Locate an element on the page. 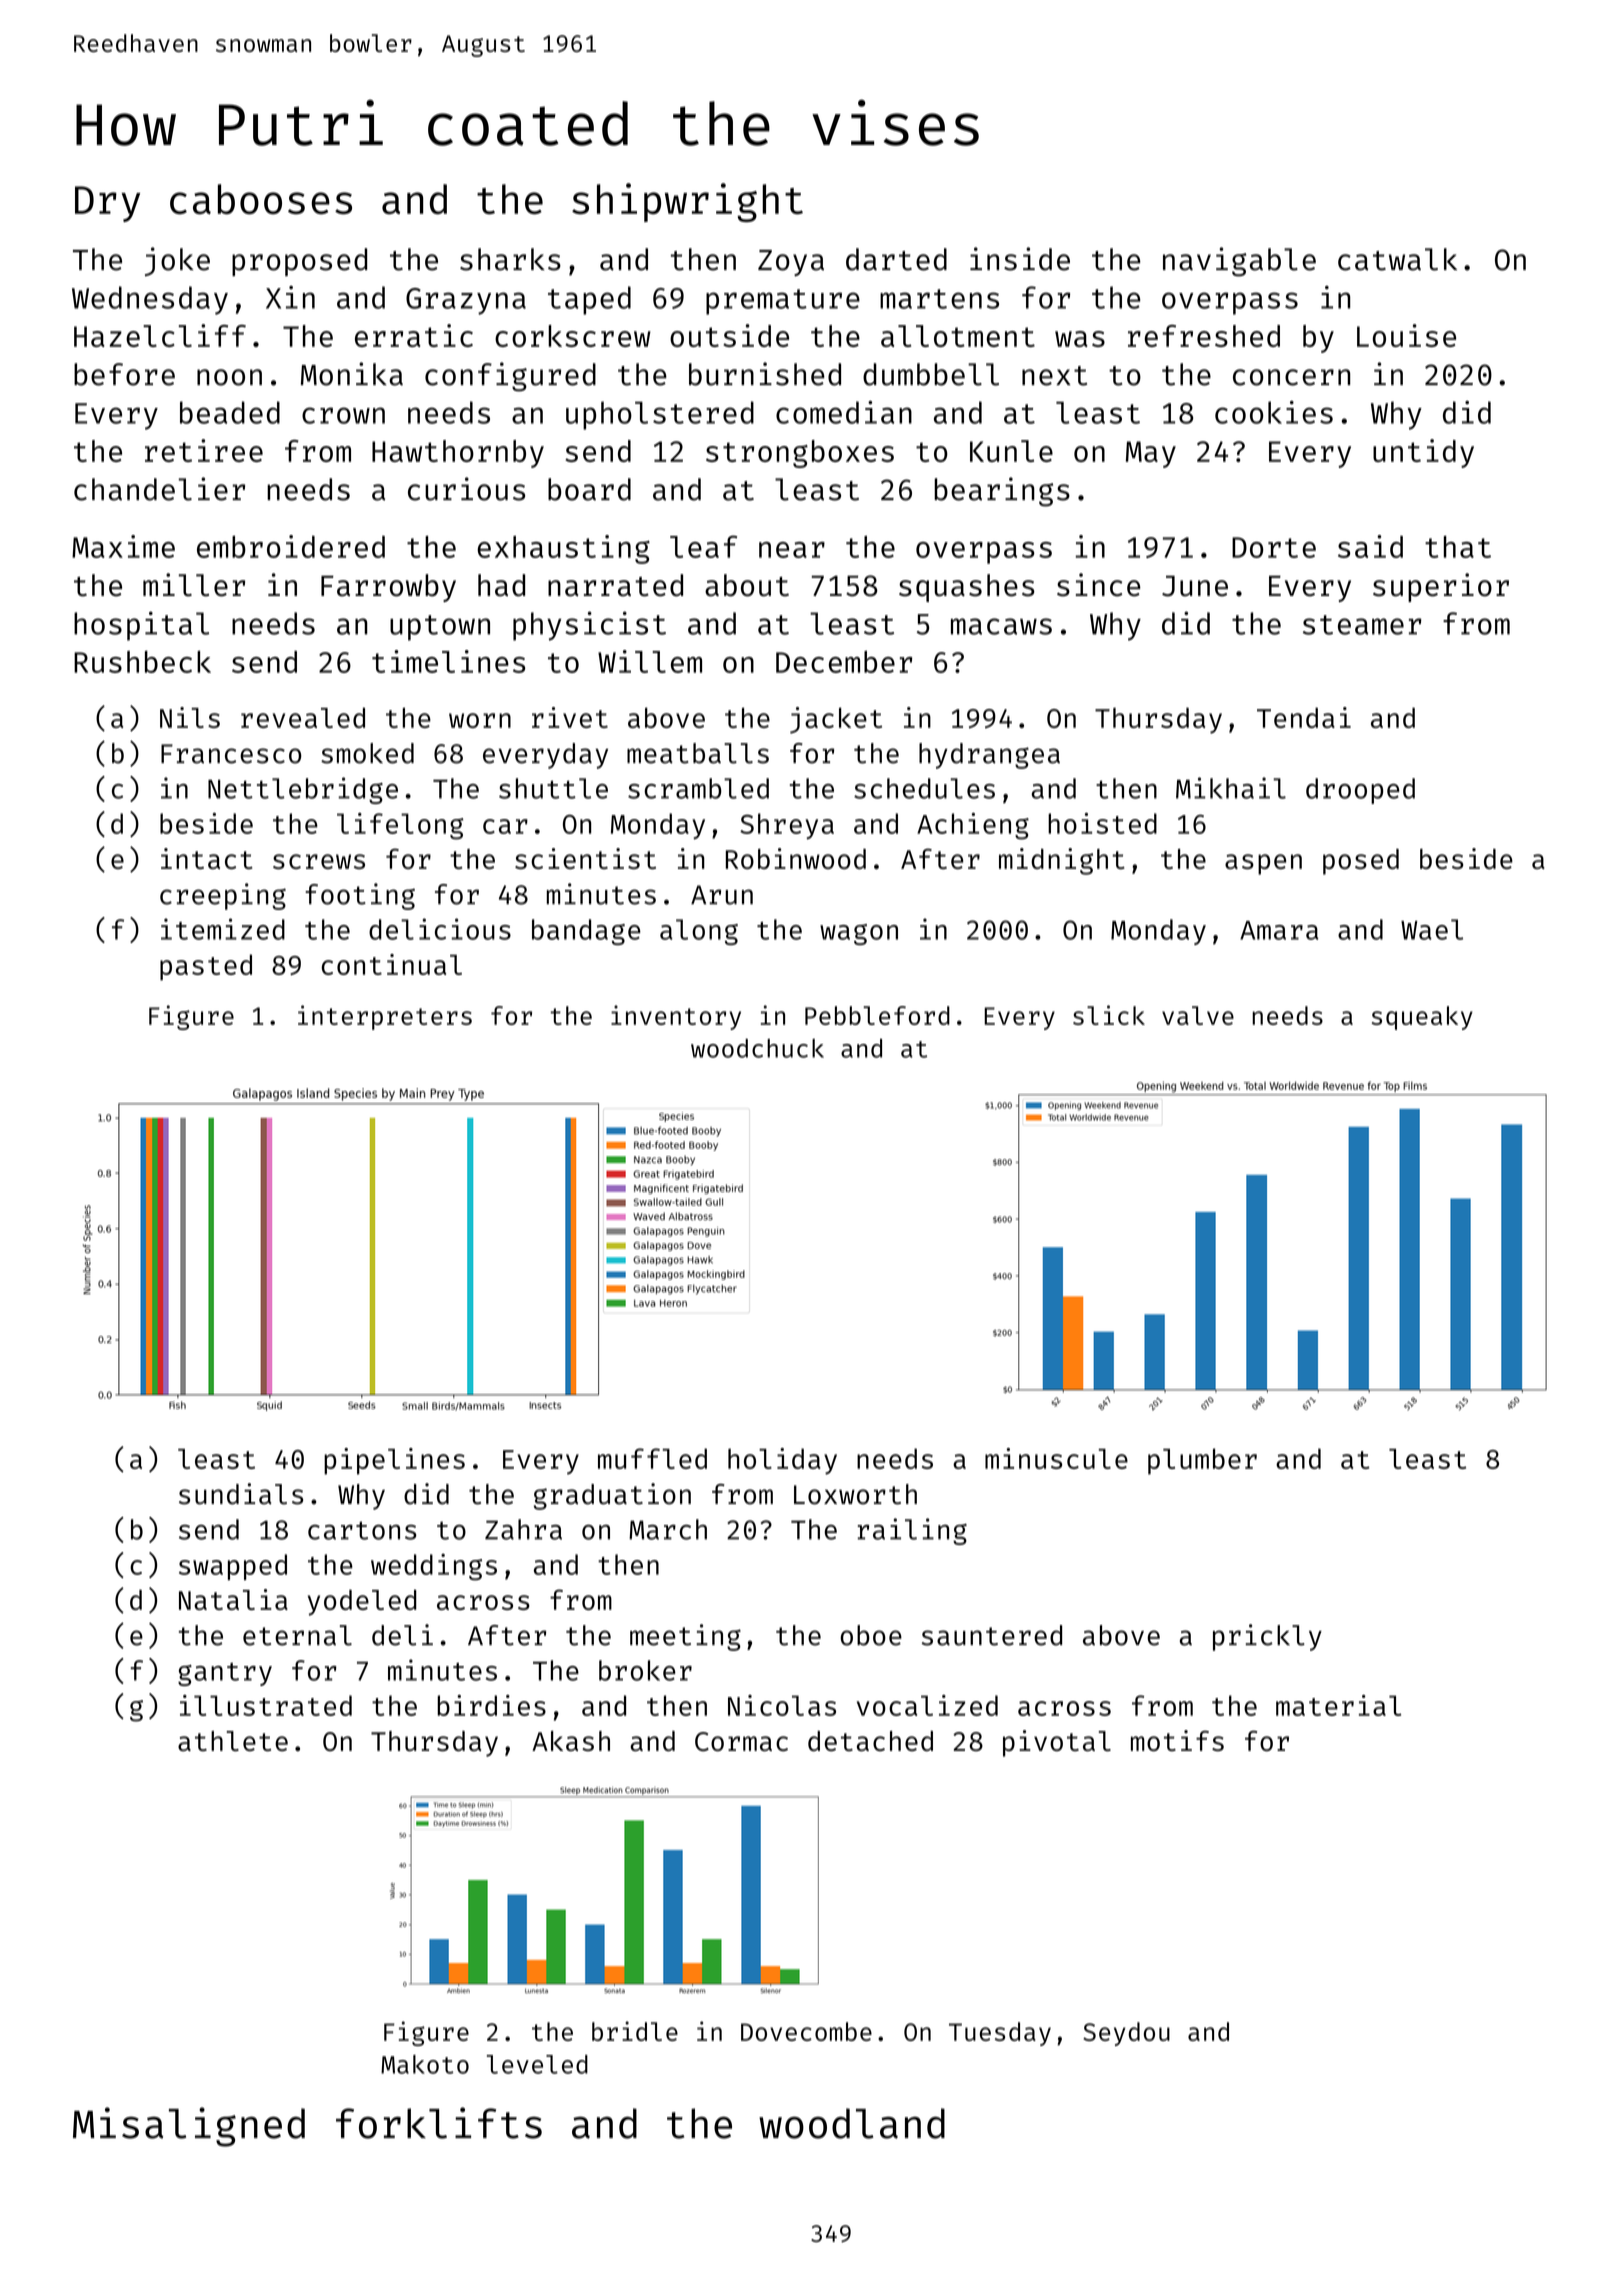 The width and height of the image is (1620, 2292). Seydou is located at coordinates (1126, 2034).
